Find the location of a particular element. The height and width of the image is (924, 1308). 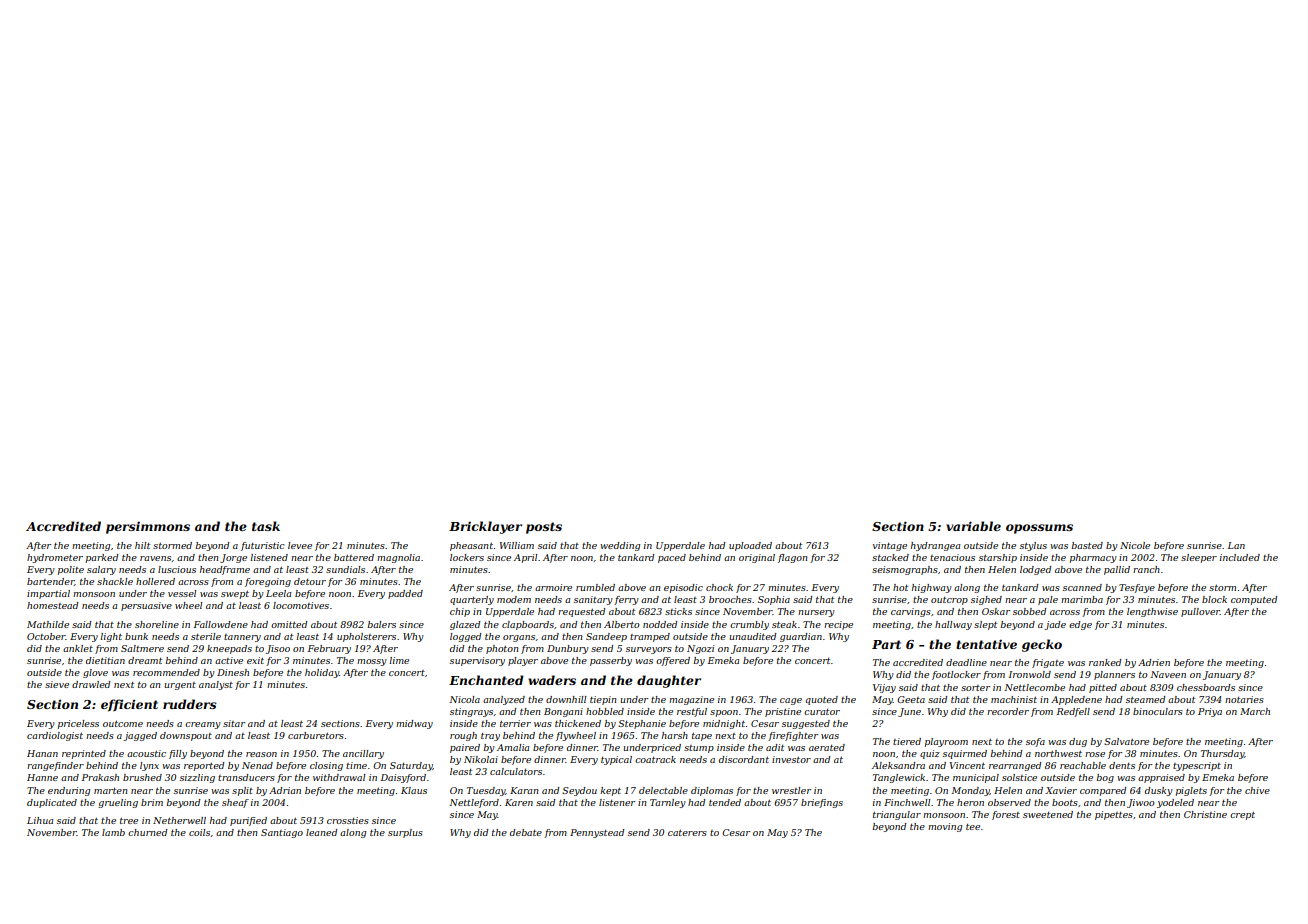

debate is located at coordinates (526, 832).
